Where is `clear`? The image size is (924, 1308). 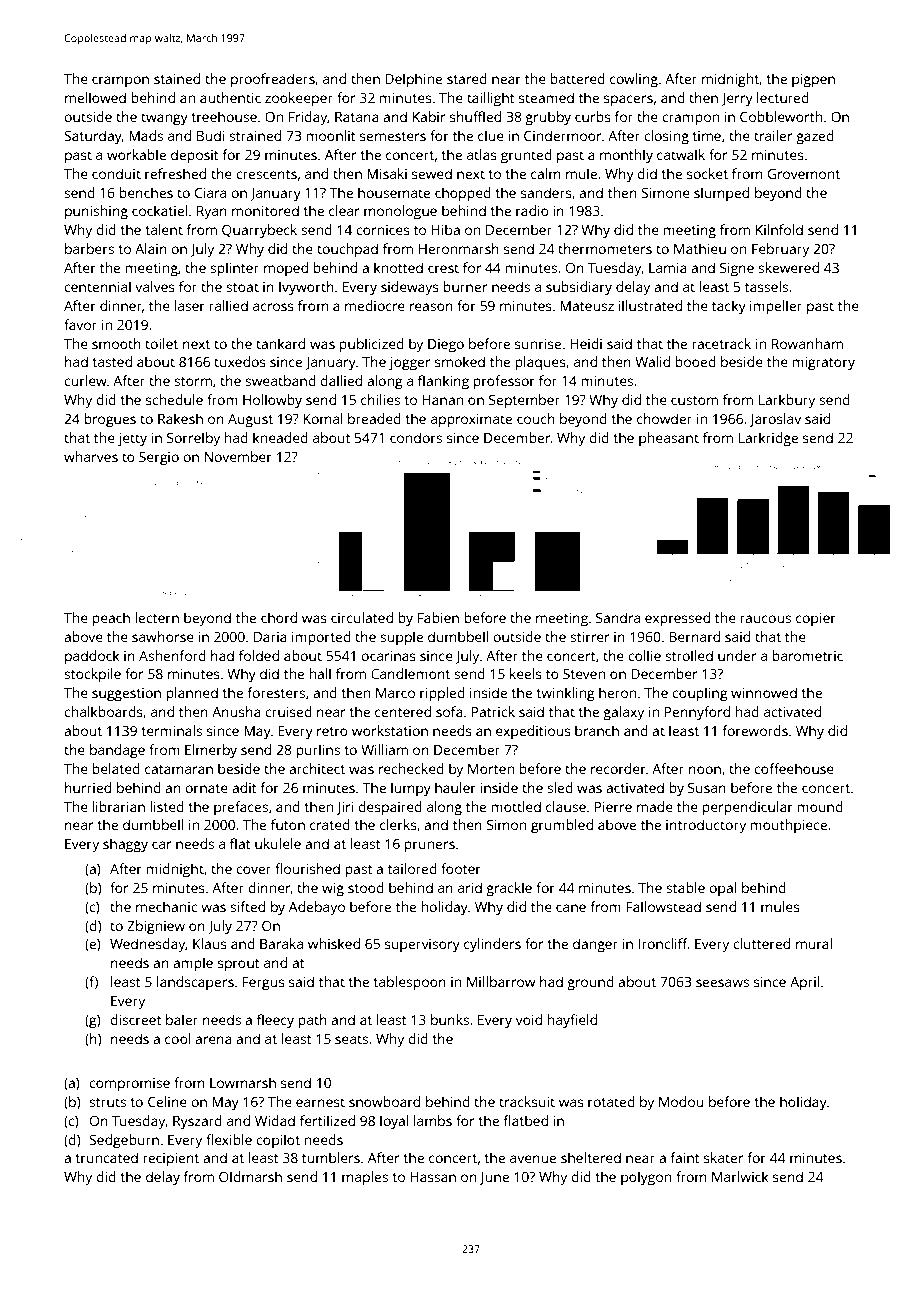
clear is located at coordinates (344, 210).
